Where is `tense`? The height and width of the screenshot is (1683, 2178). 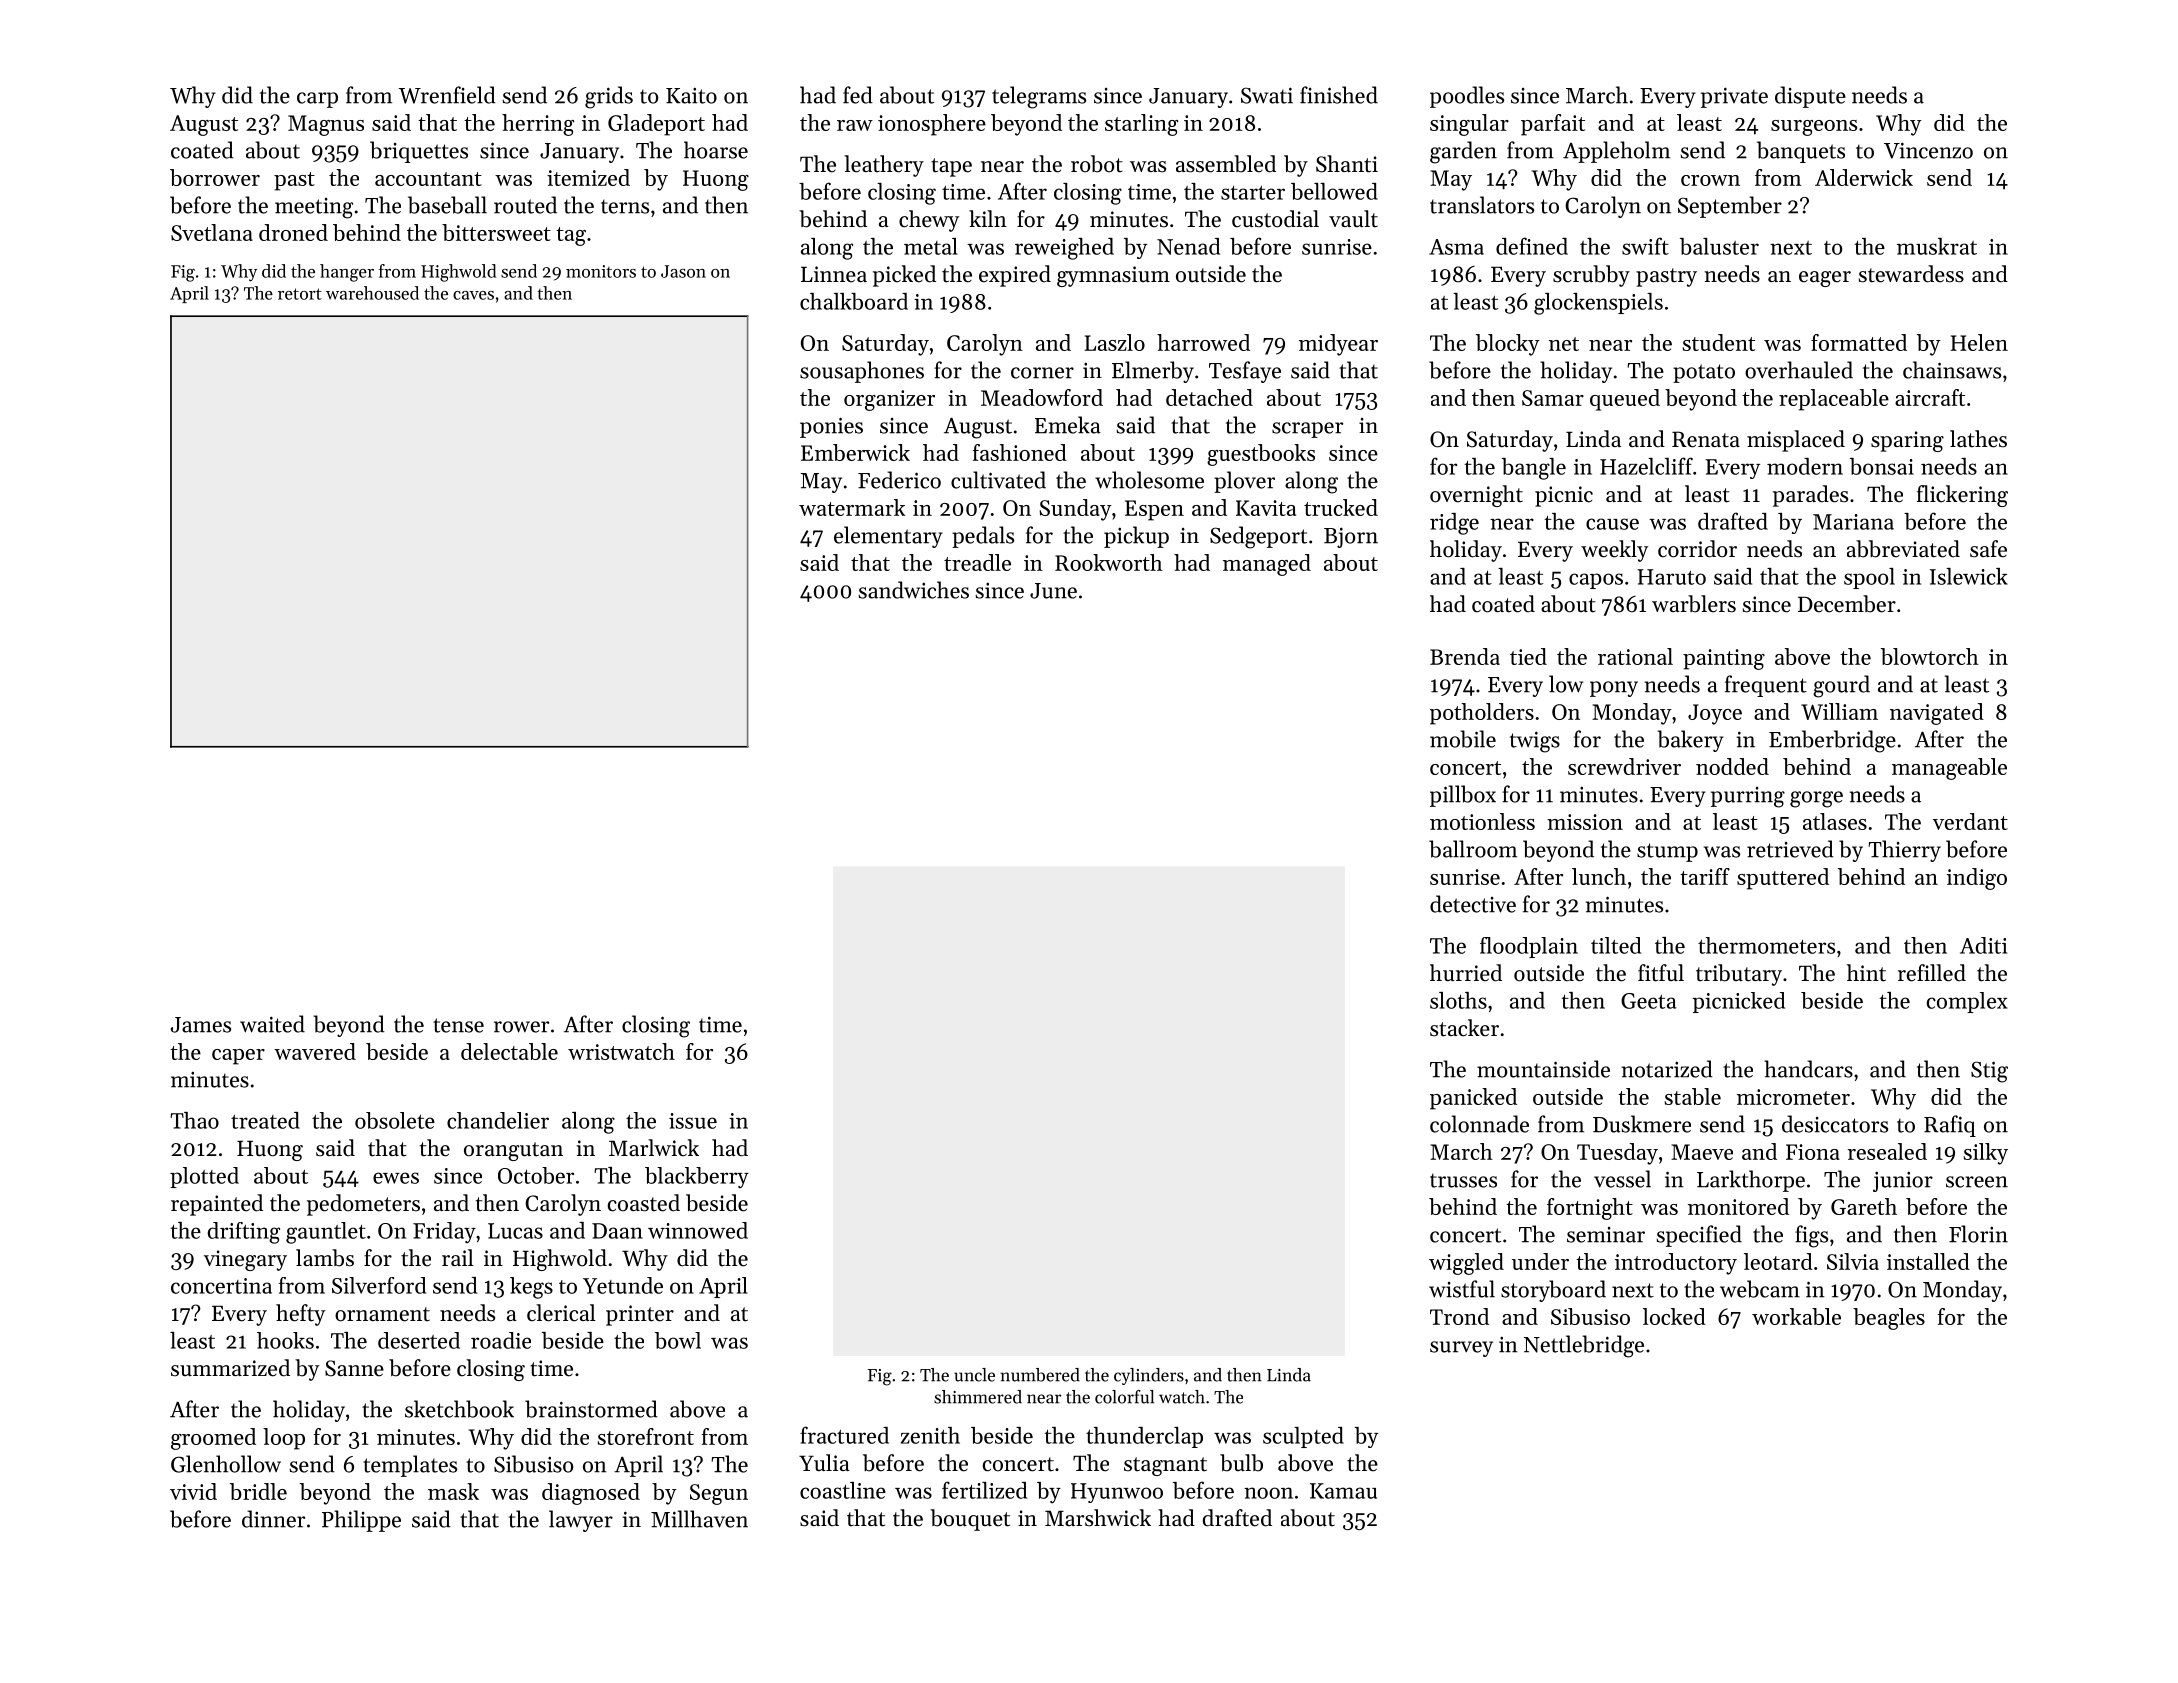 tense is located at coordinates (458, 1025).
